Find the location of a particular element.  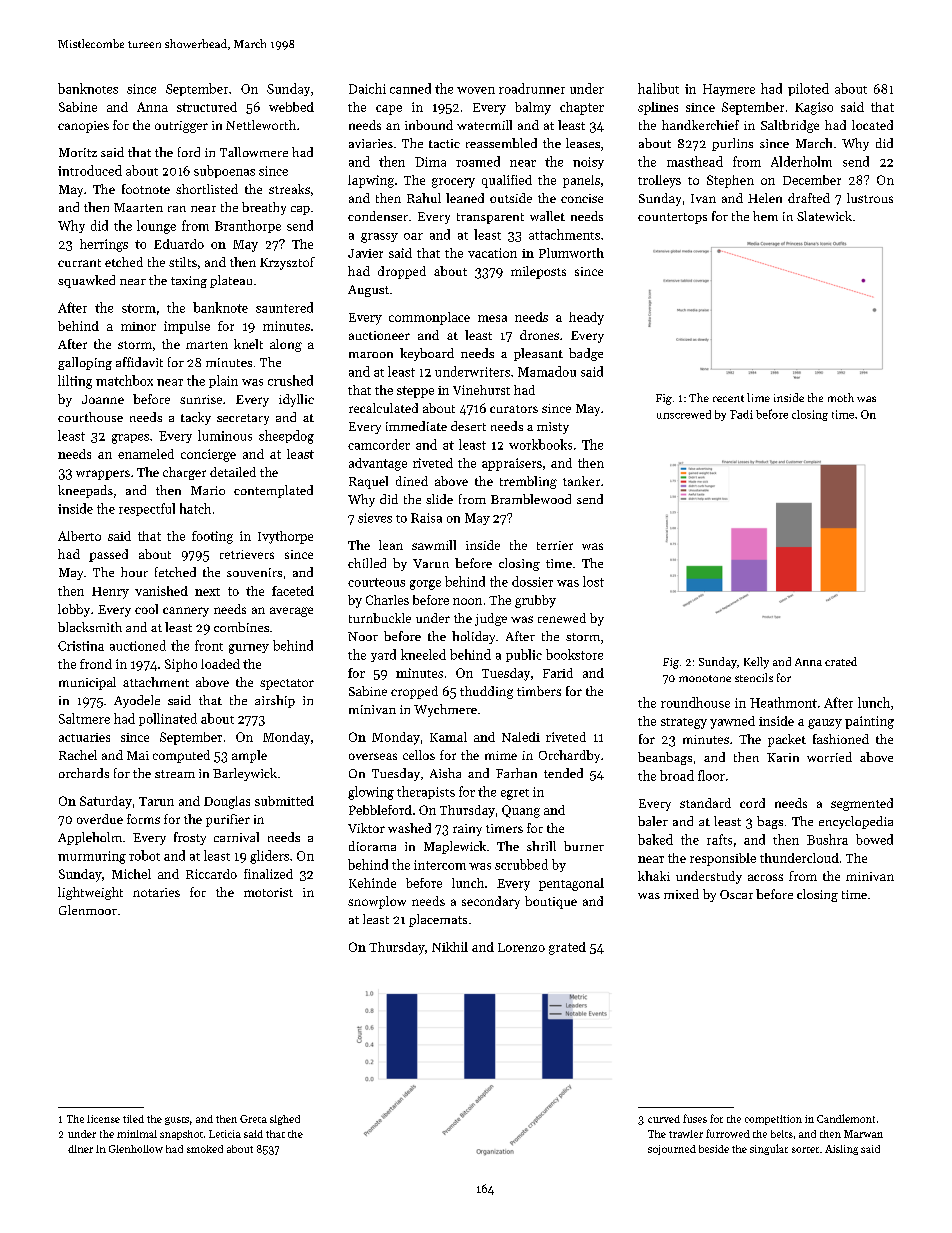

Lorenzo is located at coordinates (521, 947).
